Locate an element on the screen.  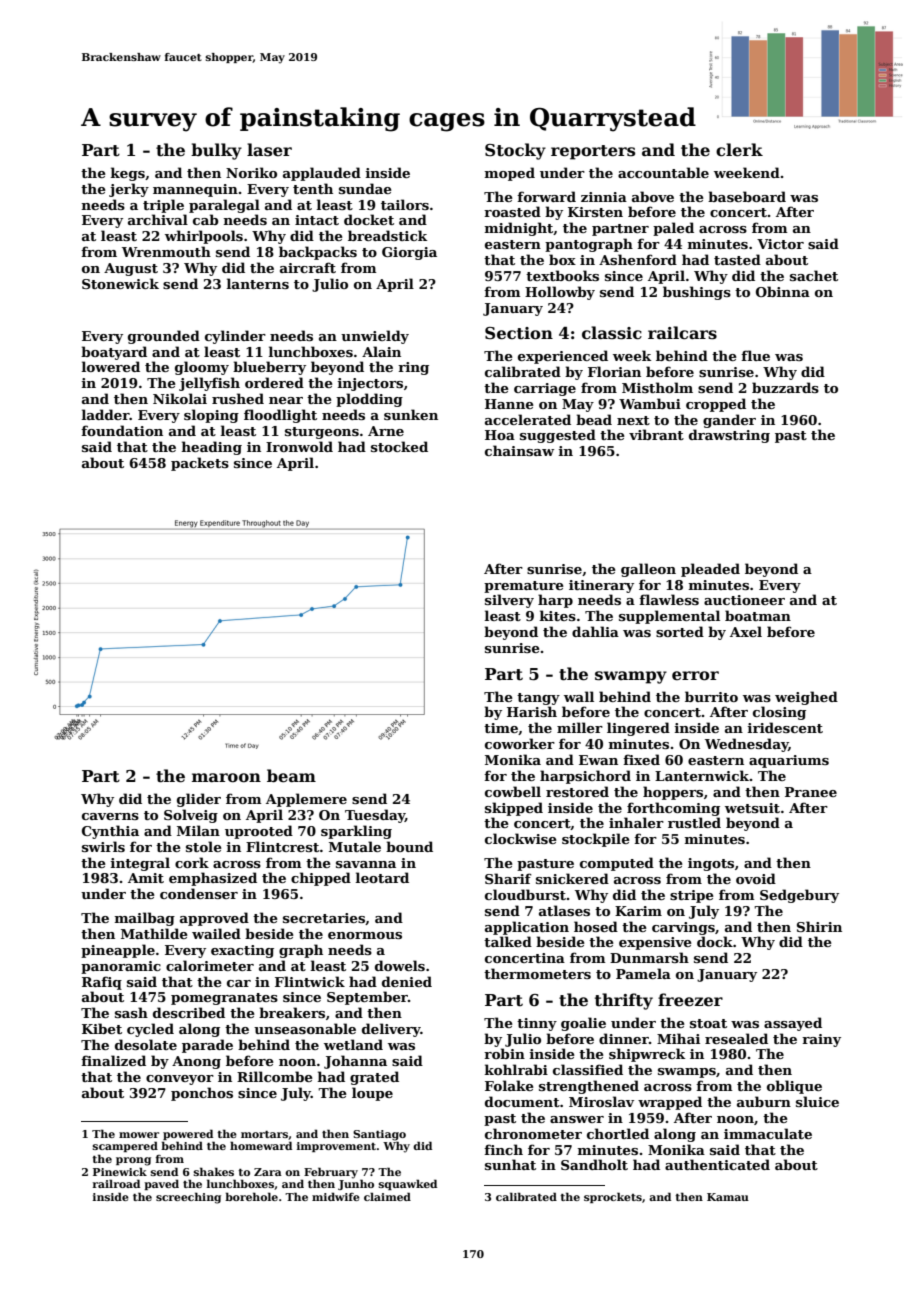
packets is located at coordinates (200, 464).
